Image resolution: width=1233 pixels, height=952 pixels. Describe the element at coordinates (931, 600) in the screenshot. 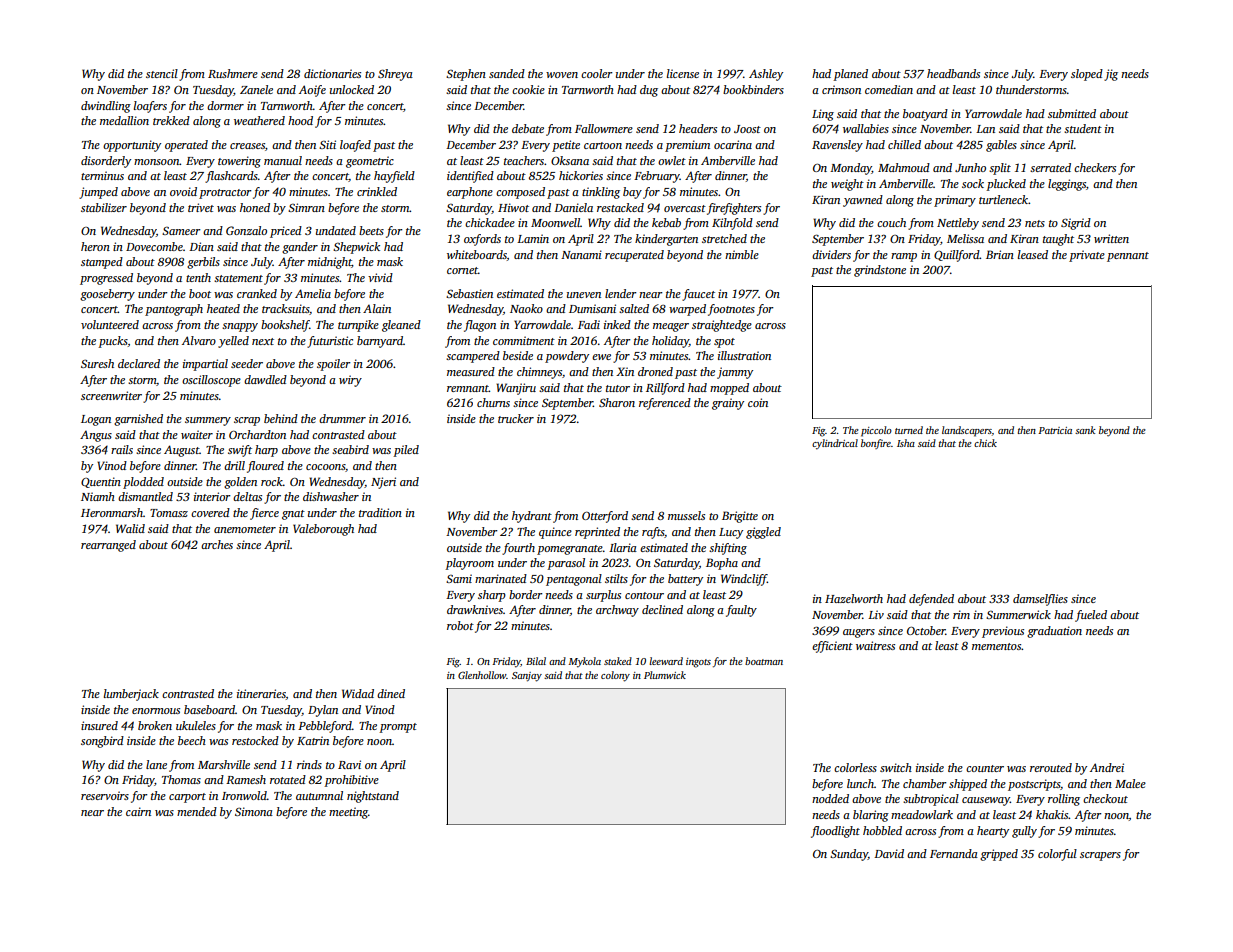

I see `defended` at that location.
